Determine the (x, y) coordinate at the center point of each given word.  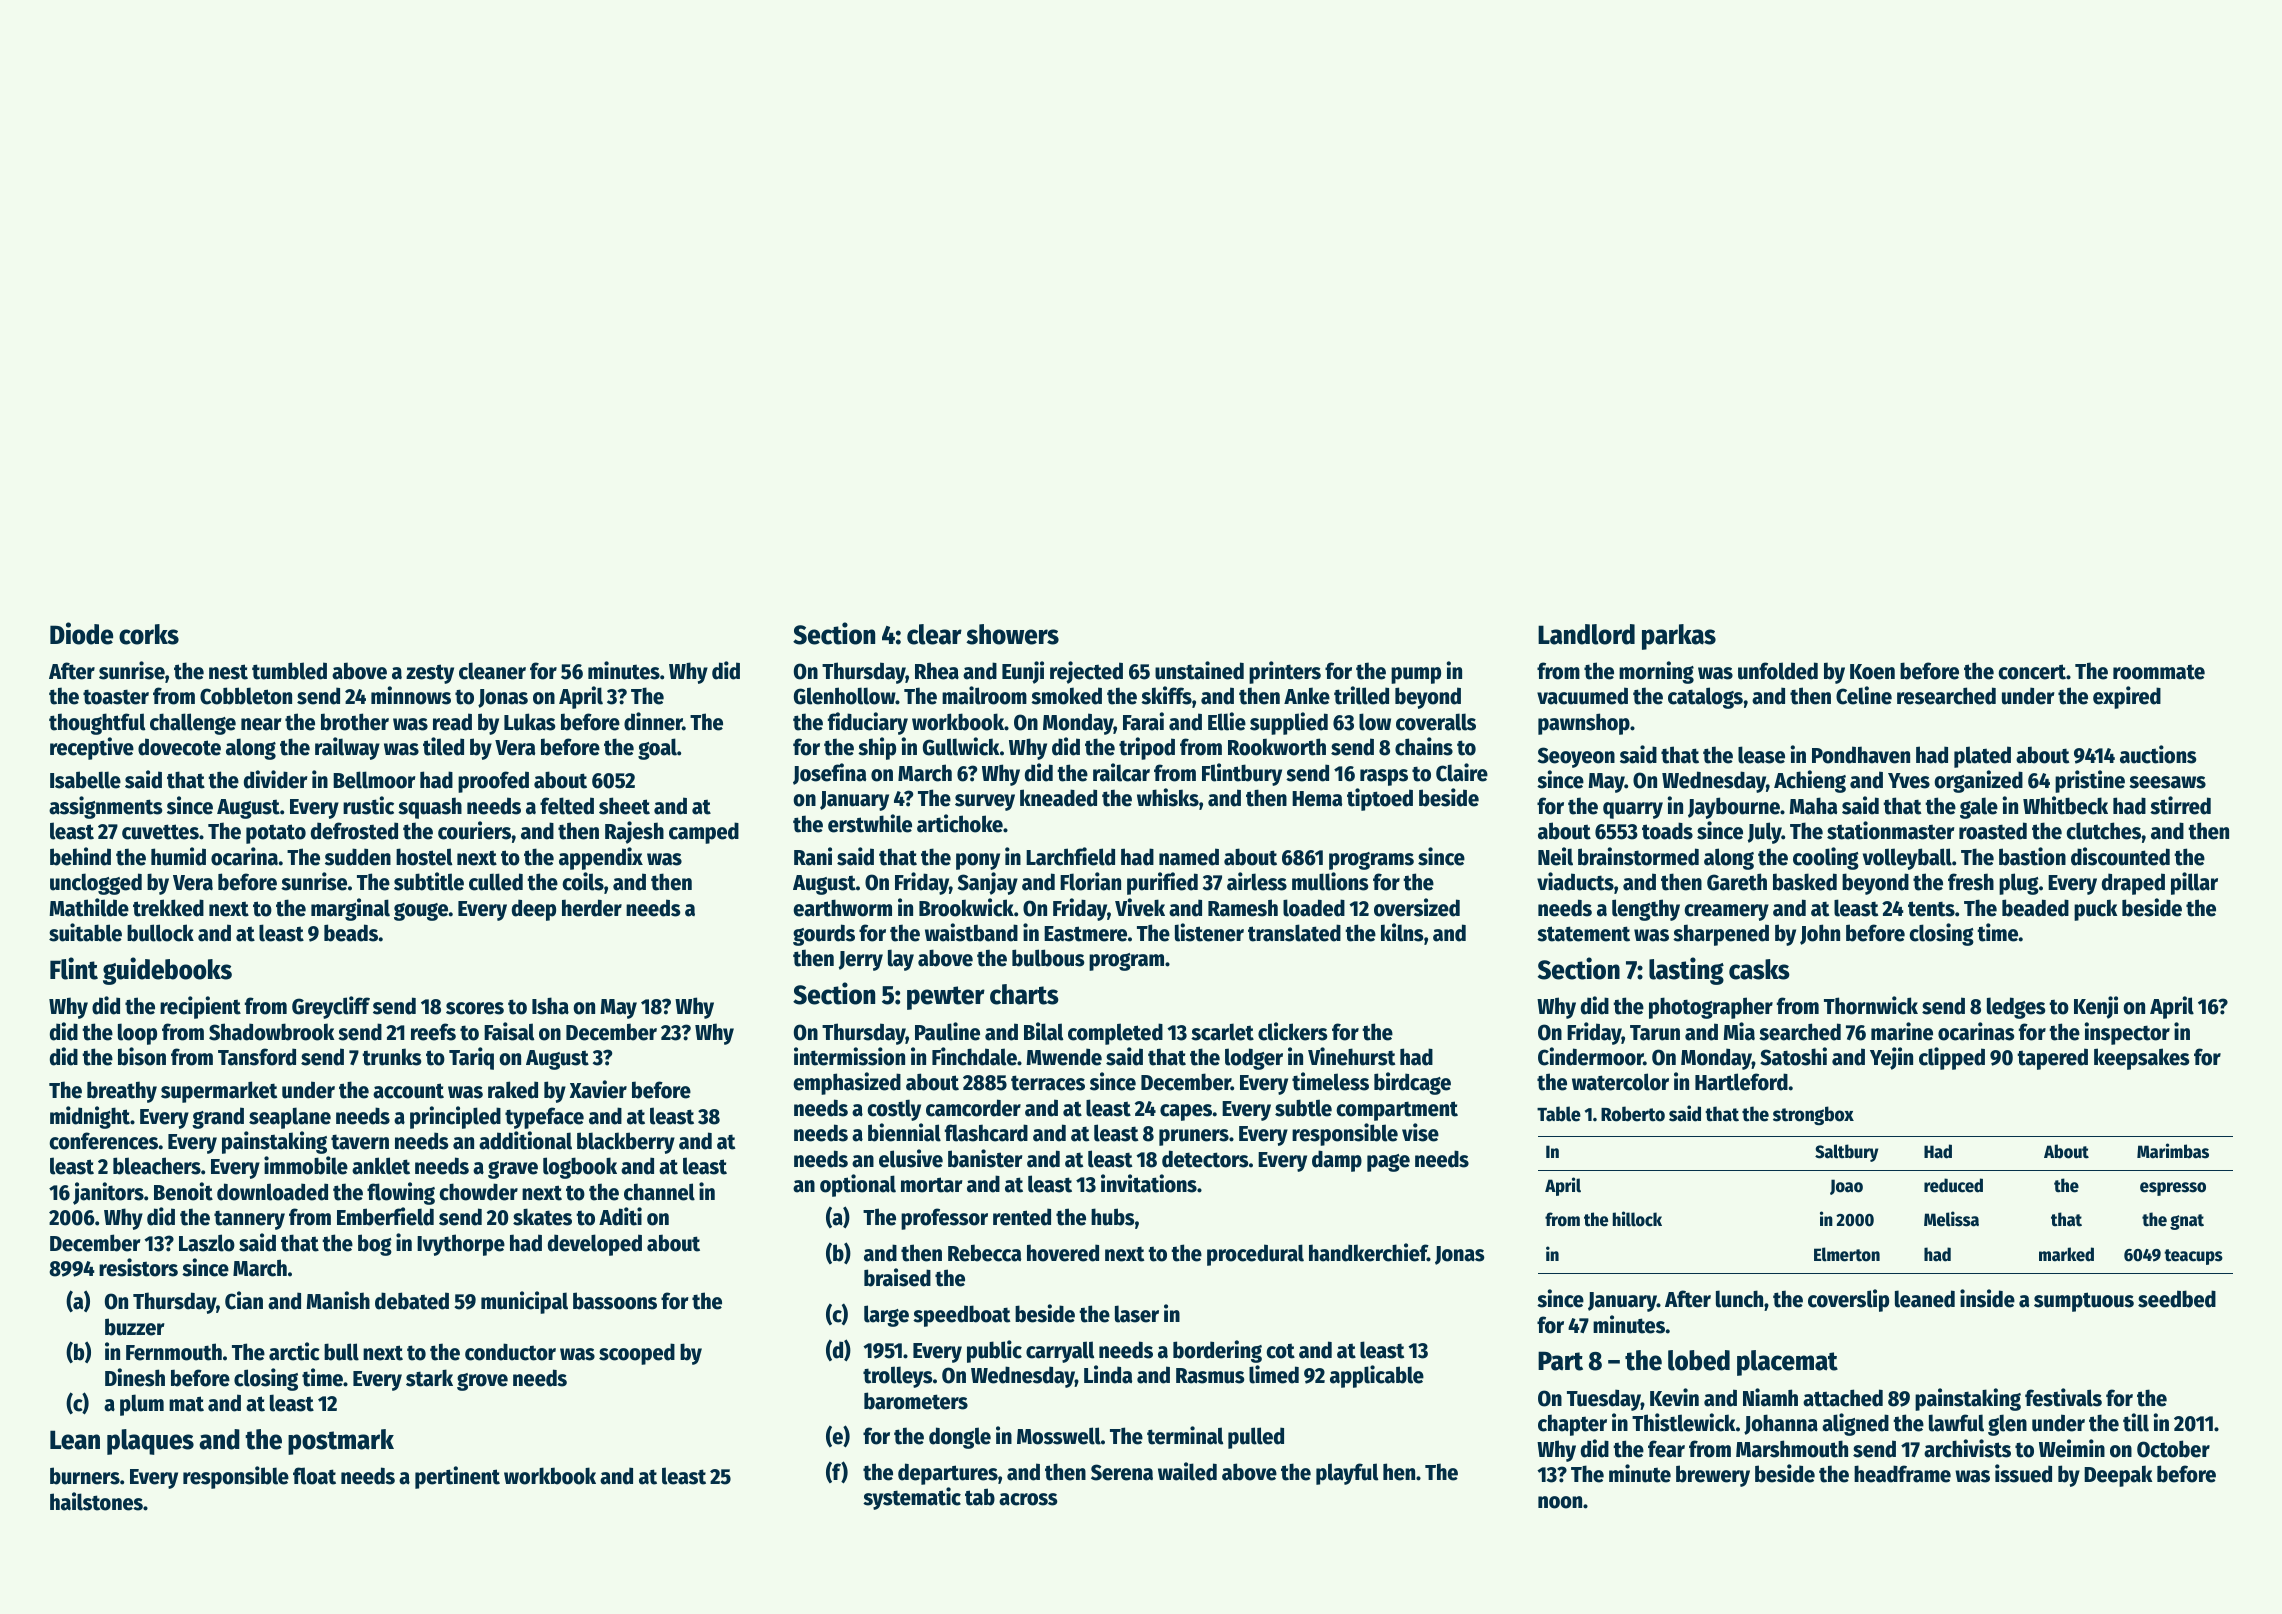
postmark (341, 1442)
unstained (1199, 670)
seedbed (2177, 1299)
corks (149, 634)
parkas (1679, 637)
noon (1560, 1502)
